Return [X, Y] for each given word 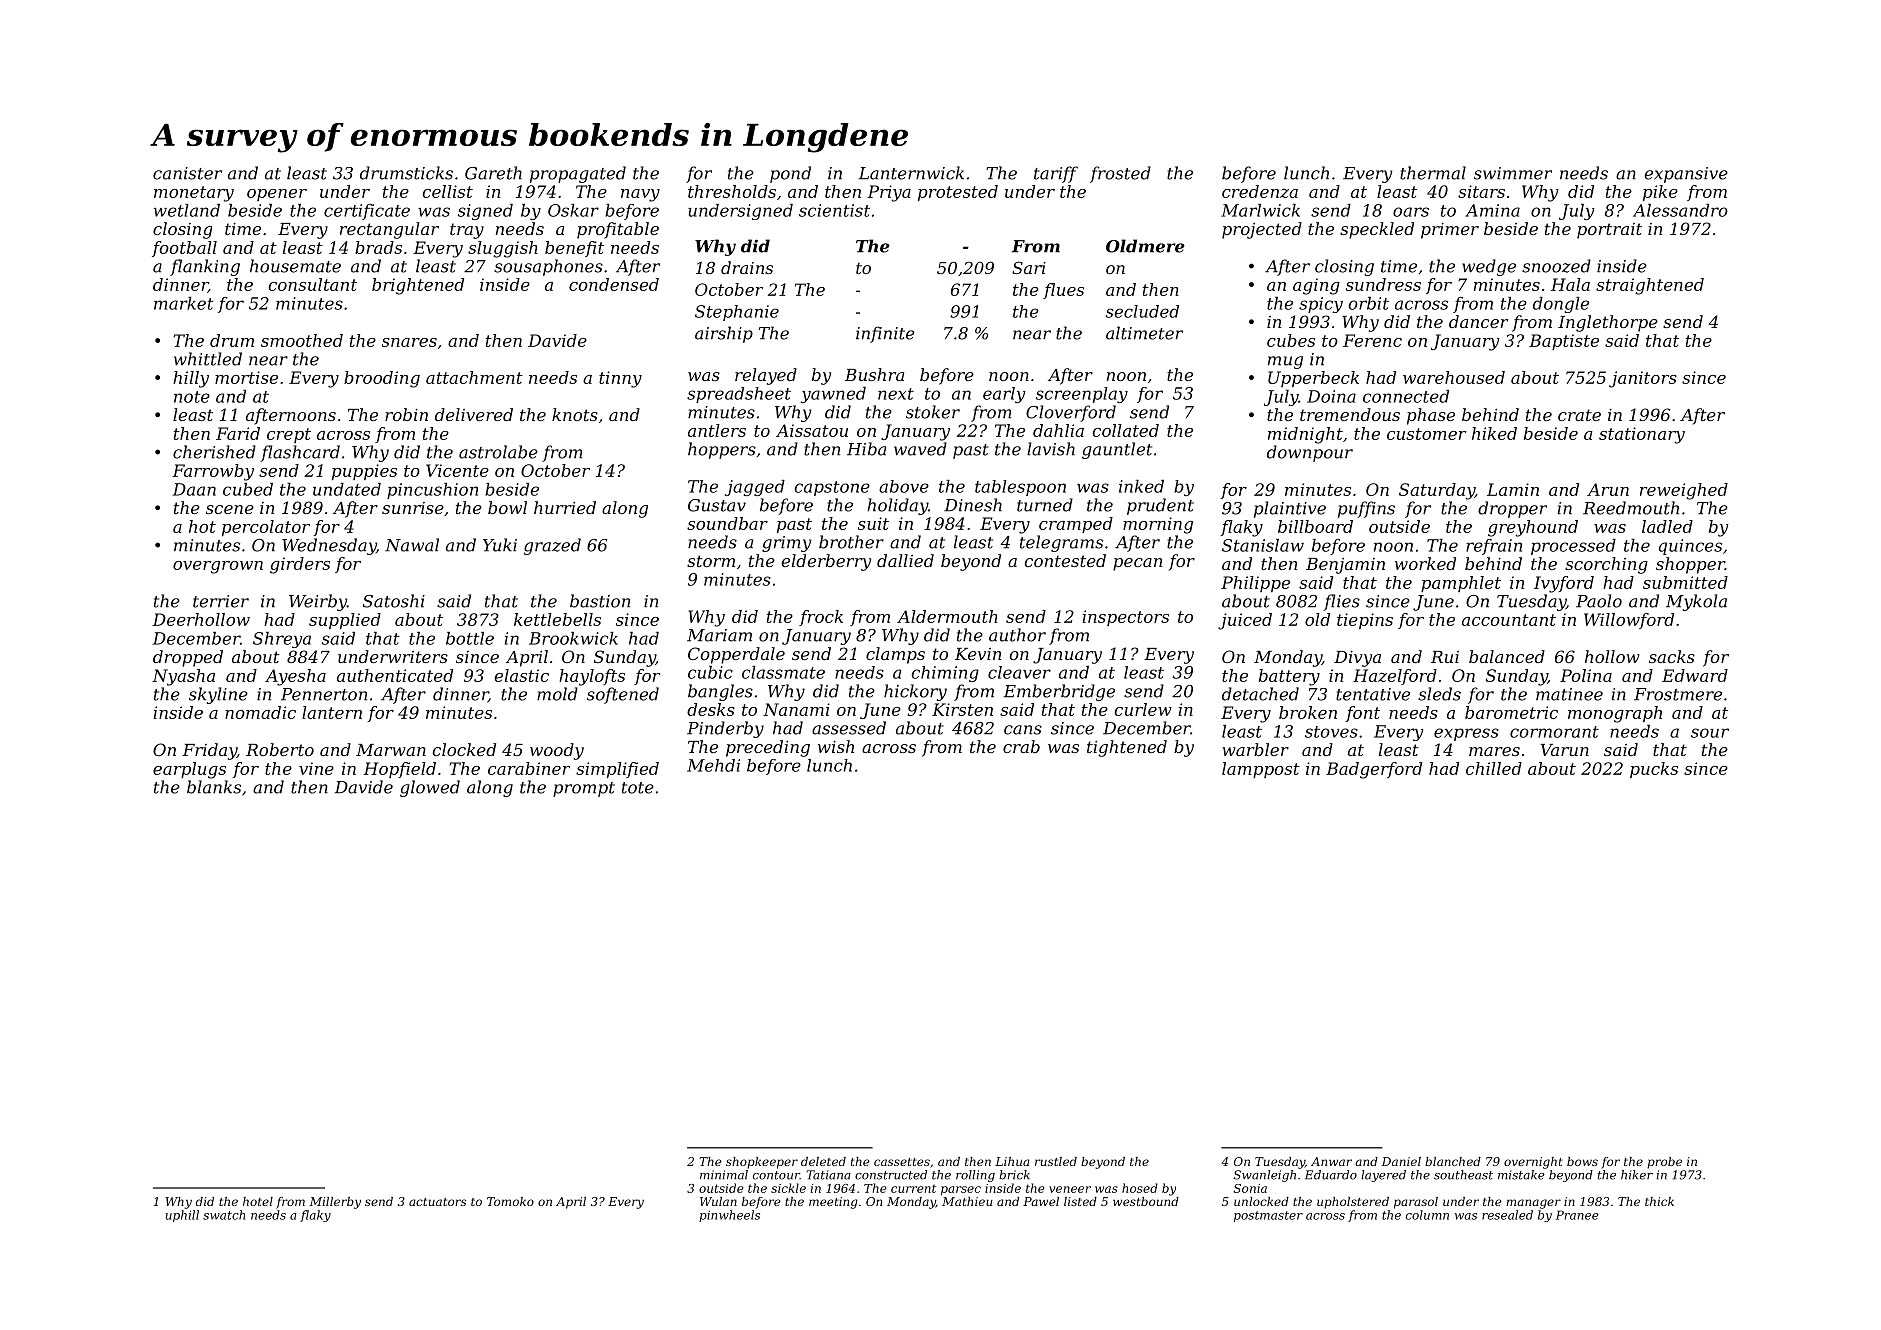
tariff [1056, 174]
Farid [238, 433]
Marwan [391, 750]
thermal [1433, 173]
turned [1045, 505]
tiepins [1365, 621]
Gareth [493, 173]
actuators [437, 1202]
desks [711, 709]
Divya [1357, 659]
